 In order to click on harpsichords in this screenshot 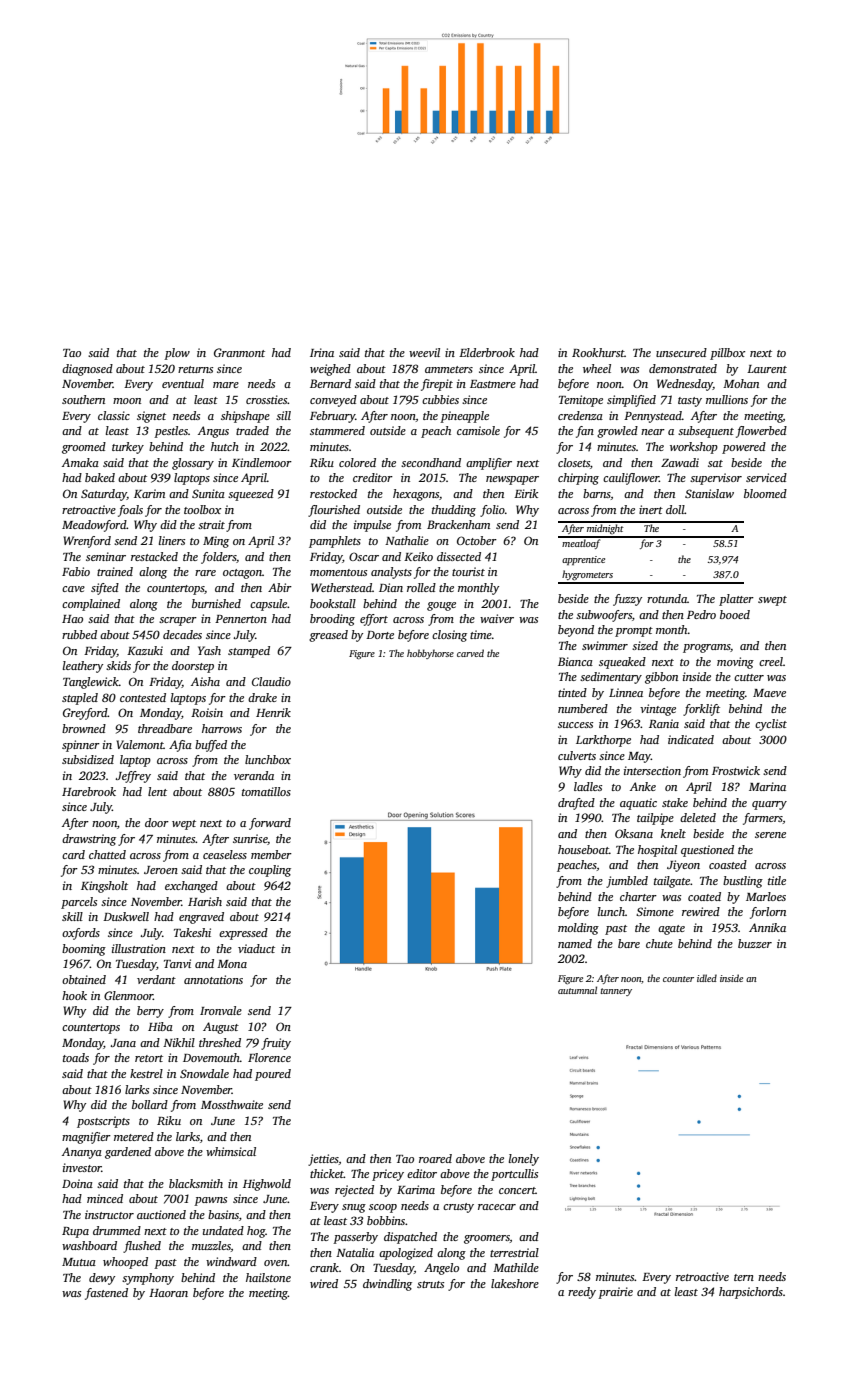, I will do `click(751, 1293)`.
